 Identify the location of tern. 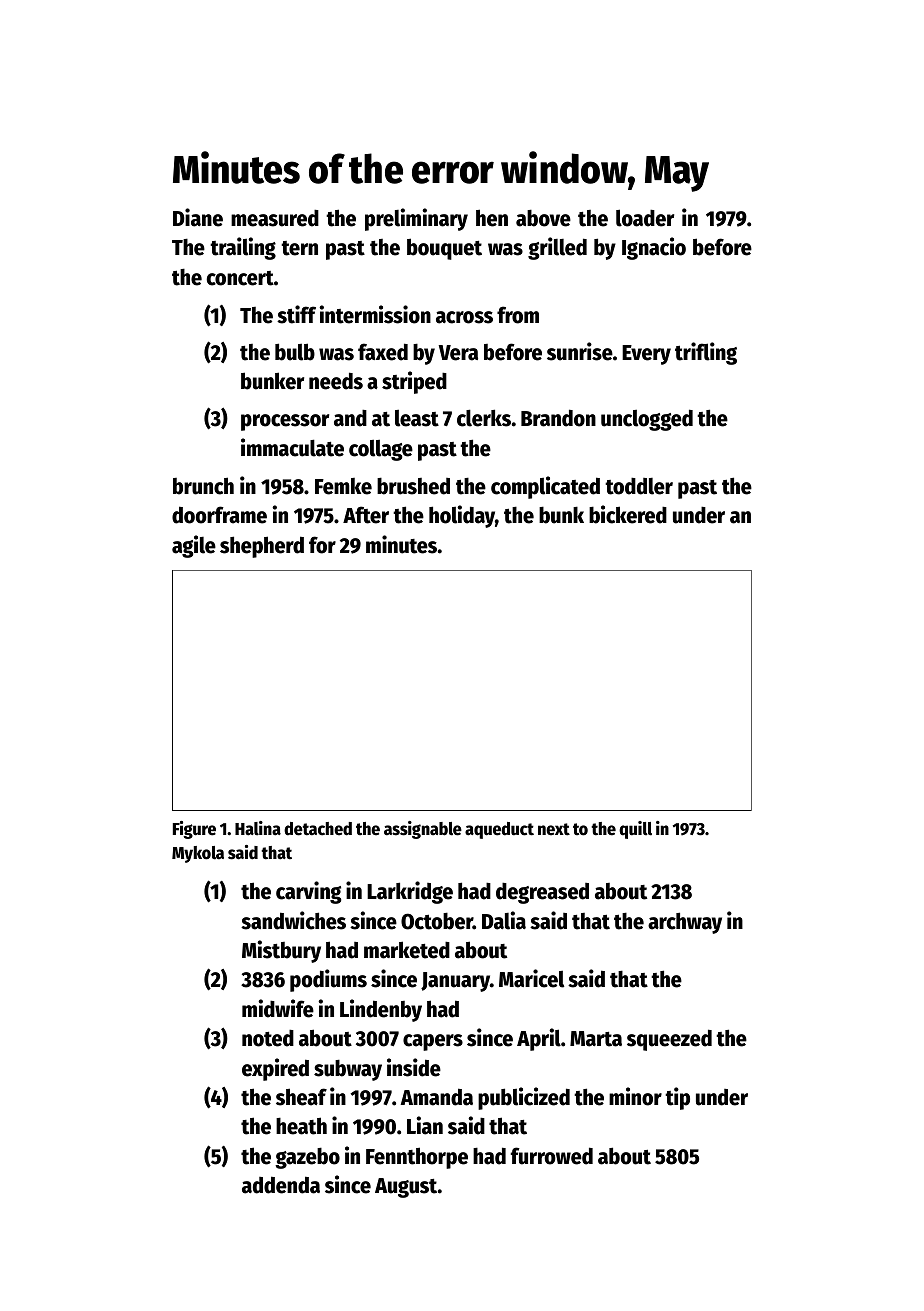
(299, 248).
